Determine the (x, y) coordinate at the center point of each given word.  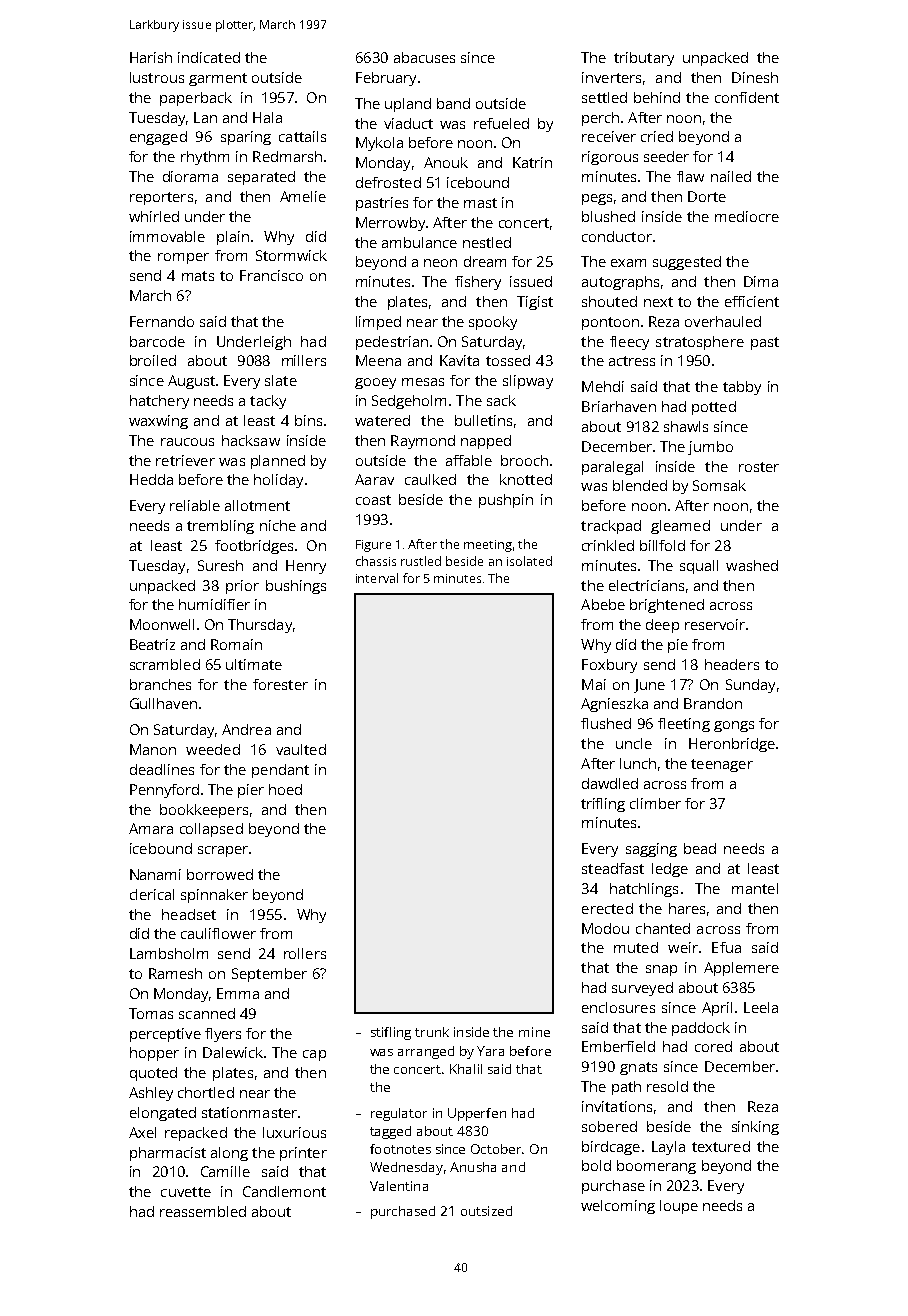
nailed (731, 176)
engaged (158, 138)
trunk (432, 1032)
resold (667, 1086)
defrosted (388, 182)
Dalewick (233, 1052)
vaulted (301, 749)
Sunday (750, 686)
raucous (187, 442)
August (191, 382)
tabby (742, 388)
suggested (687, 263)
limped (378, 323)
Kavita (459, 360)
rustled (421, 561)
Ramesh (175, 973)
